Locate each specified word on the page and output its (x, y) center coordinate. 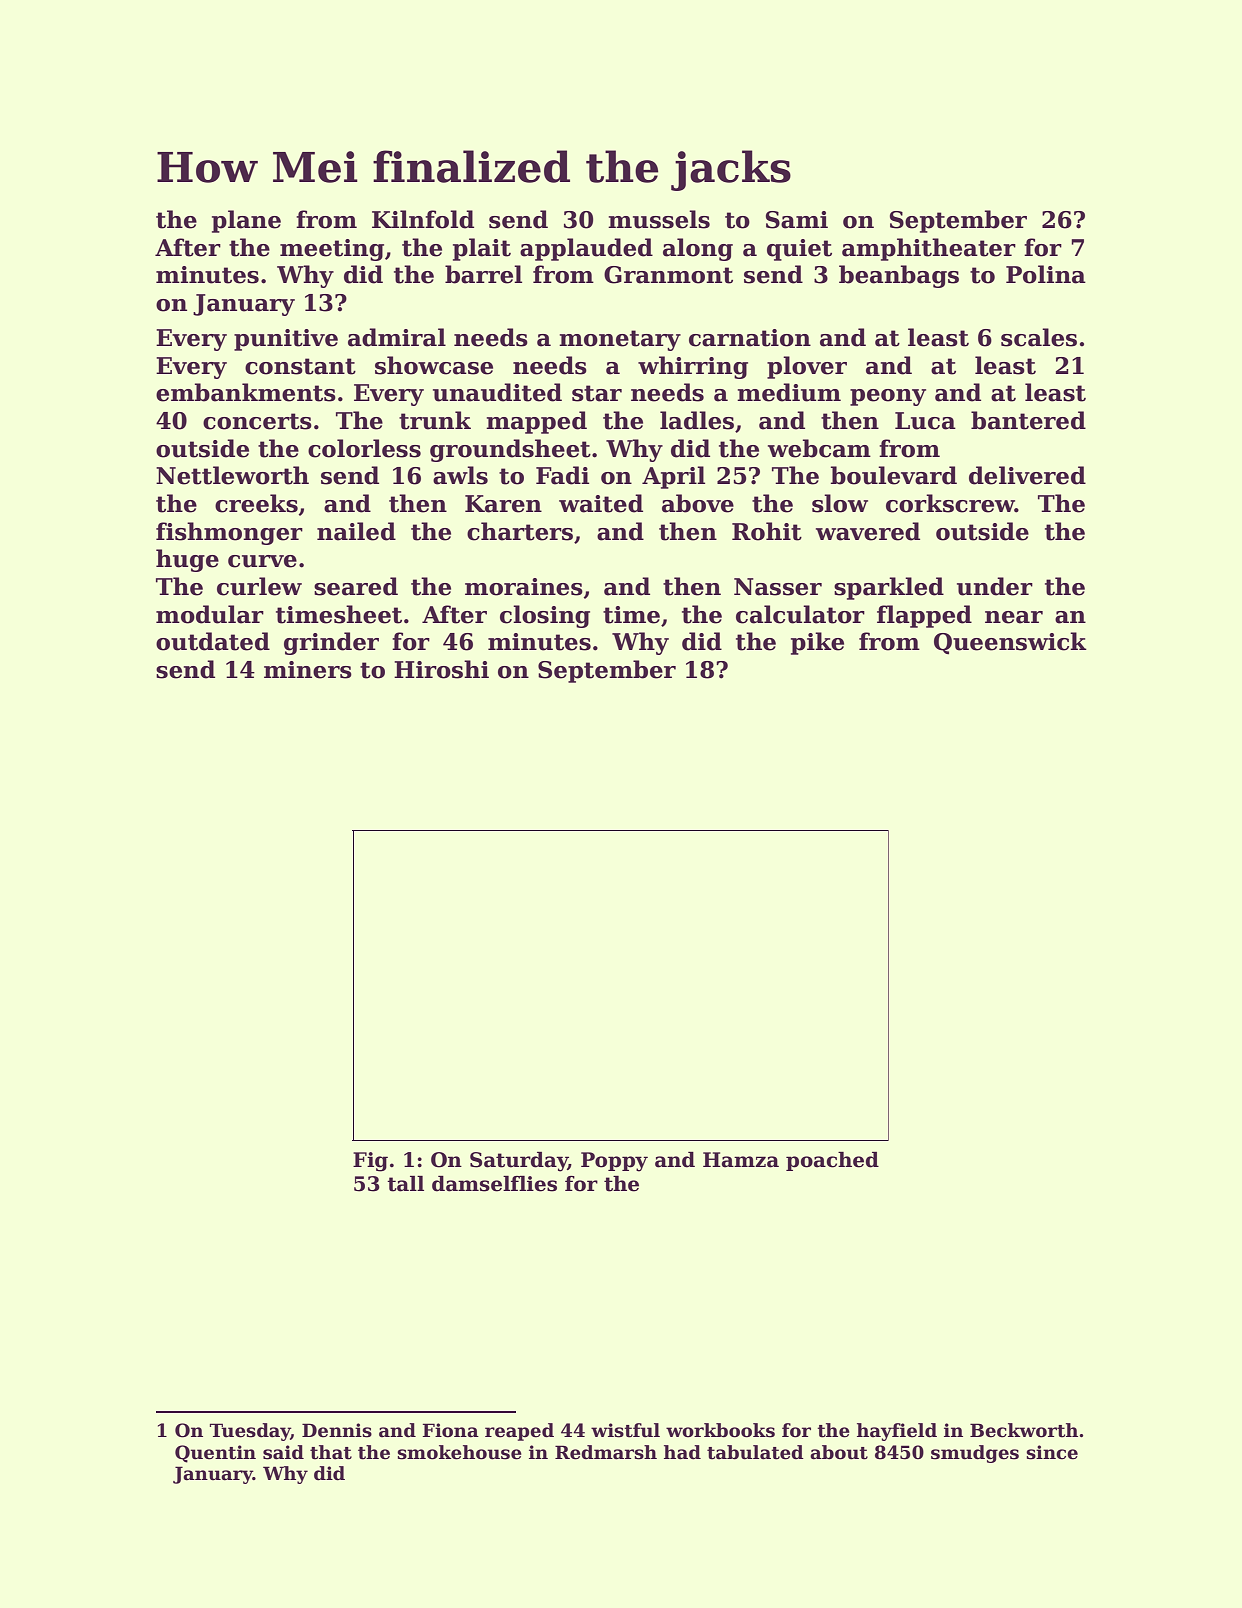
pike (817, 643)
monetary (620, 340)
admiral (397, 337)
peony (888, 397)
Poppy (614, 1162)
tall (405, 1183)
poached (832, 1161)
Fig (370, 1162)
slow (840, 503)
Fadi (562, 475)
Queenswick (1010, 643)
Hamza (741, 1160)
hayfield (897, 1432)
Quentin (215, 1454)
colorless (364, 448)
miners (308, 670)
